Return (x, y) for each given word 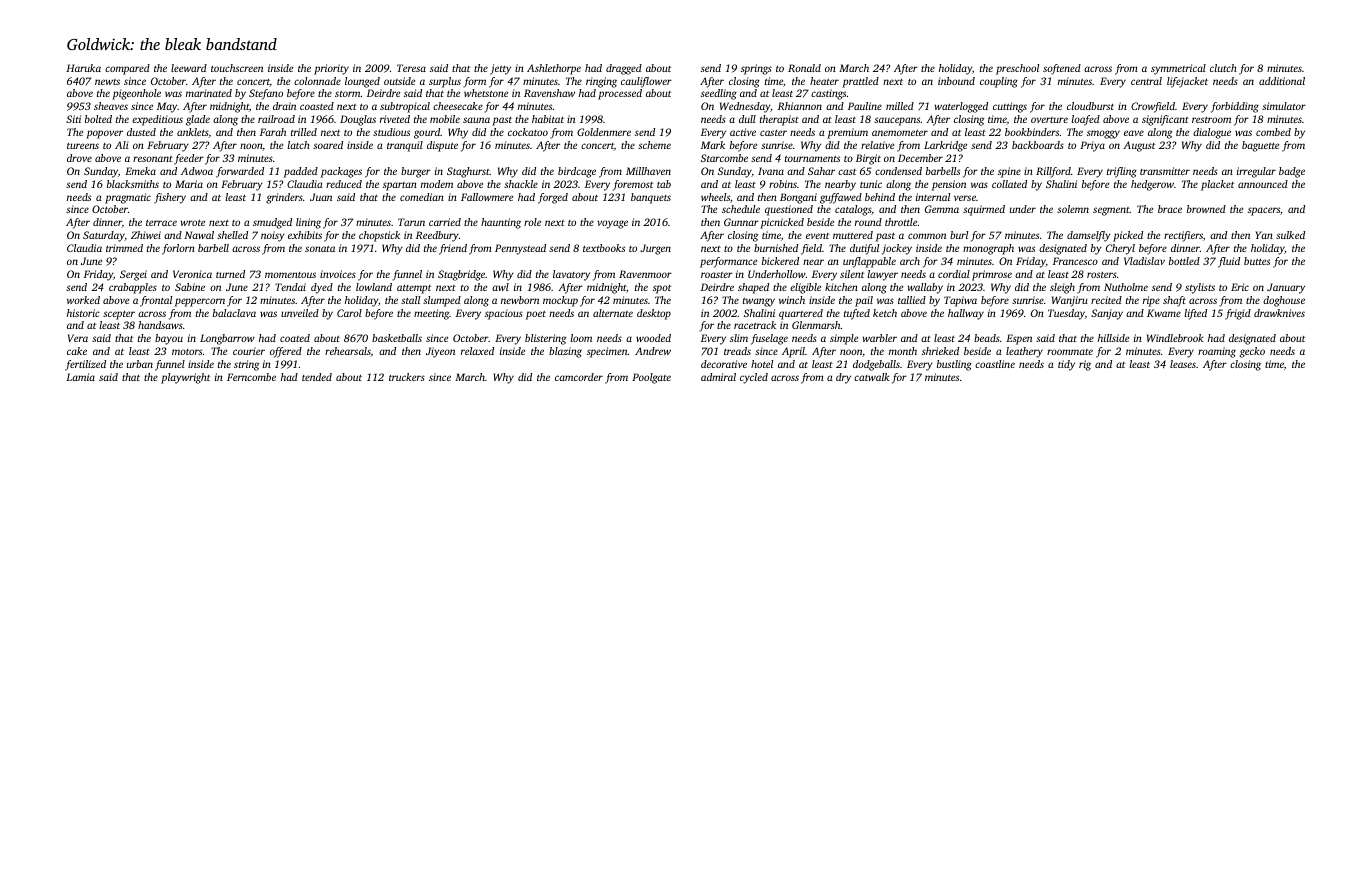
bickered (780, 261)
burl (959, 235)
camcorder (579, 377)
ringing (601, 82)
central (1146, 81)
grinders (284, 198)
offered (286, 352)
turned (230, 274)
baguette (1260, 146)
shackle (521, 184)
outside (399, 81)
